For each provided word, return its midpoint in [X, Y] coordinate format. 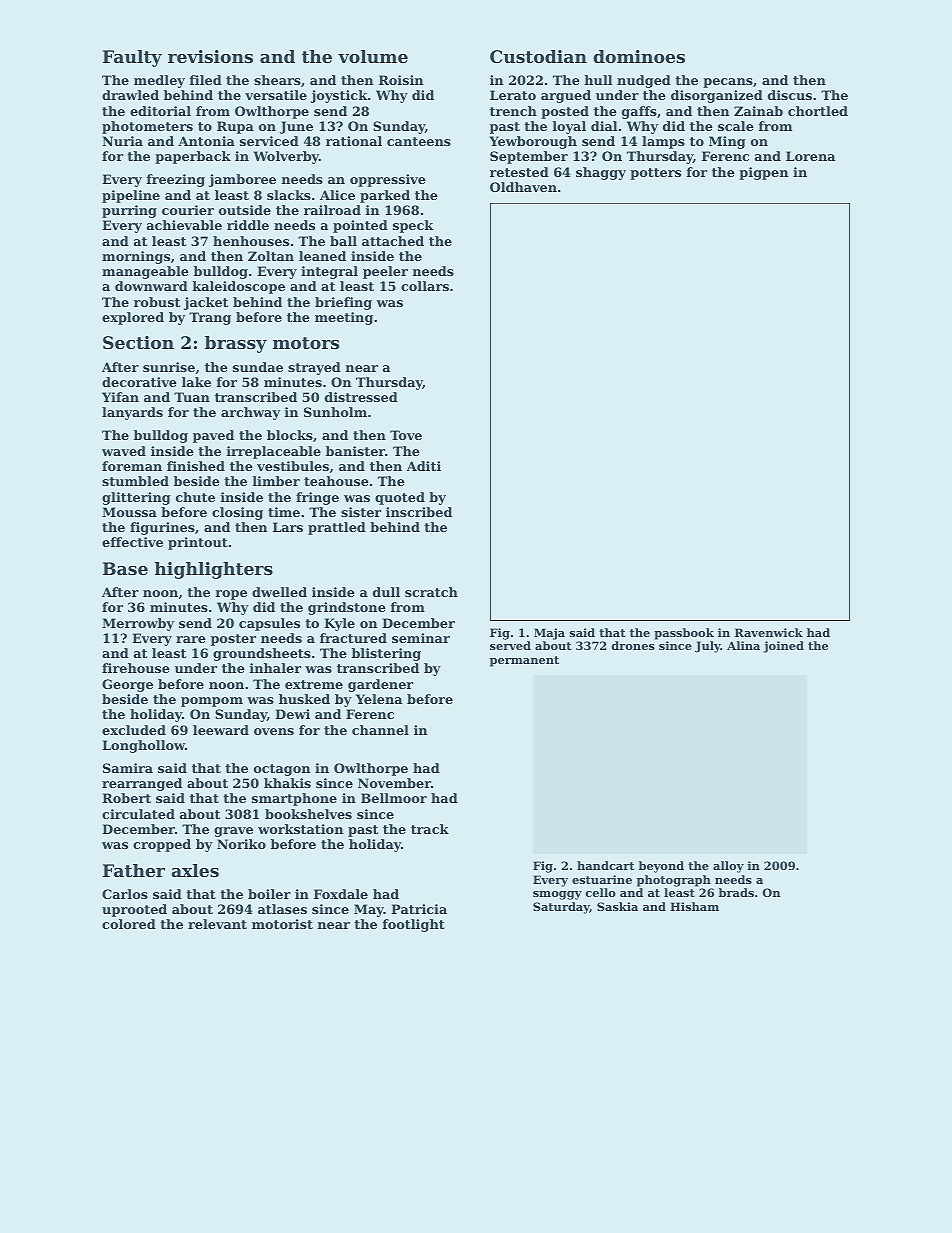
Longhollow [143, 746]
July [708, 647]
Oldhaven [523, 187]
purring [129, 211]
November [394, 783]
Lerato [513, 95]
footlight [414, 925]
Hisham [694, 906]
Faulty [132, 58]
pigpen [763, 173]
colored [129, 924]
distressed [361, 397]
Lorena [810, 156]
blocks [290, 435]
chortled [818, 111]
